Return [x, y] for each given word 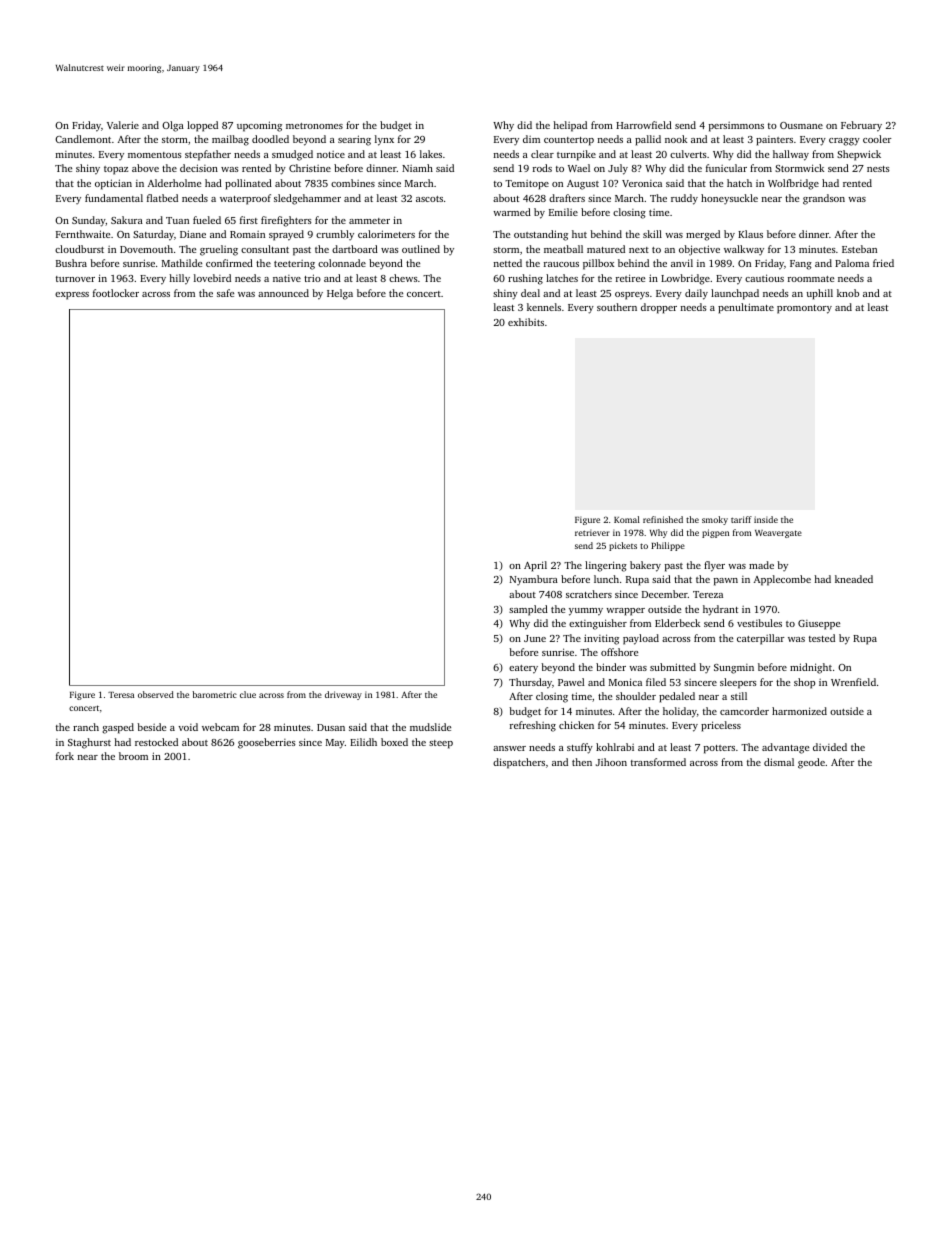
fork [65, 756]
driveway [343, 695]
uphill [820, 294]
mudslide [430, 727]
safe [225, 293]
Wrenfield [853, 682]
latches [562, 278]
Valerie [123, 125]
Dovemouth [146, 249]
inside [766, 519]
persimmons [736, 127]
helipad [570, 126]
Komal [627, 519]
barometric [215, 694]
